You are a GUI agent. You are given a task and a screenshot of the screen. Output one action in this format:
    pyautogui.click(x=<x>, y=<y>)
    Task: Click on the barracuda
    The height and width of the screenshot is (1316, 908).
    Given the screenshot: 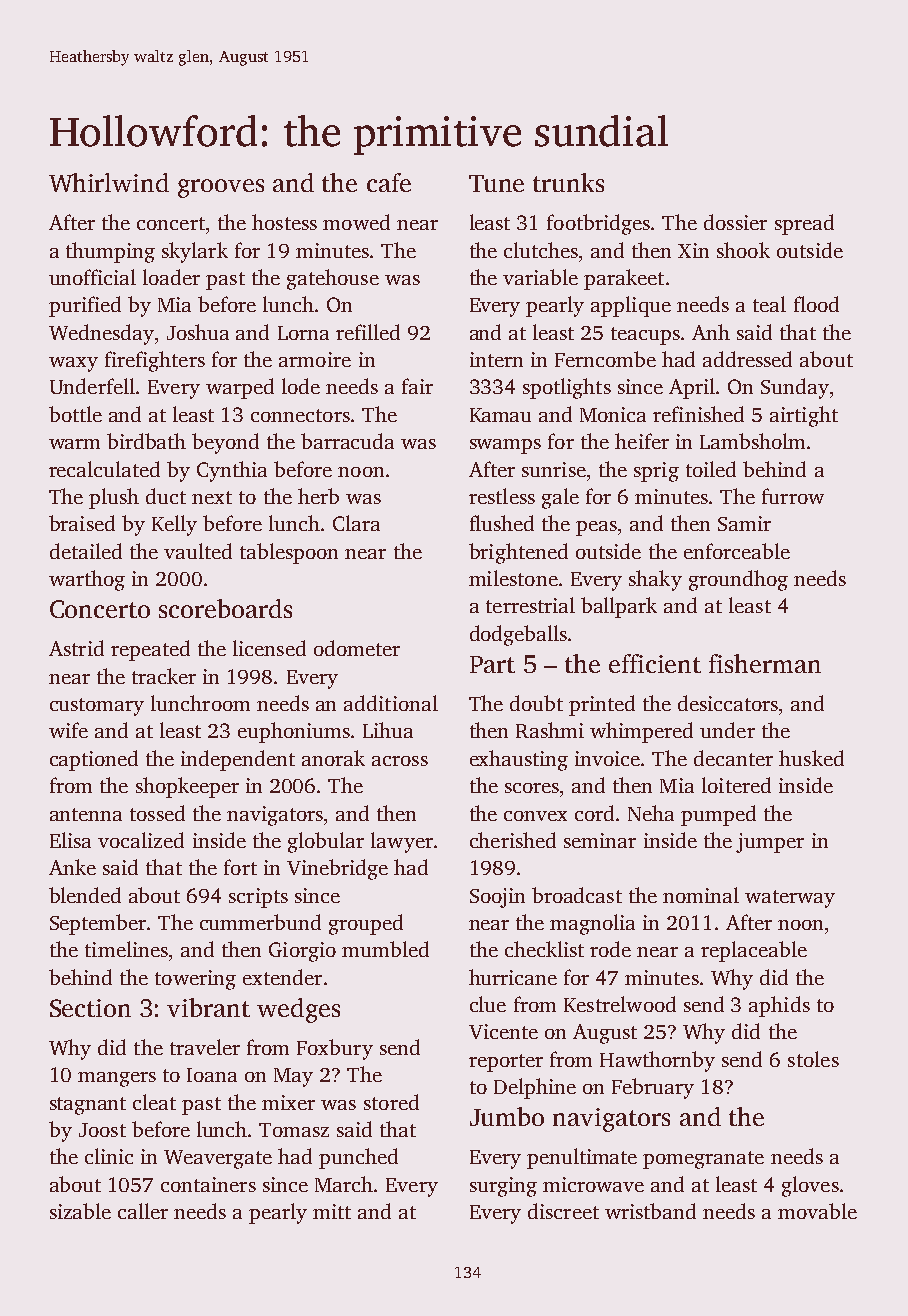 What is the action you would take?
    pyautogui.click(x=347, y=441)
